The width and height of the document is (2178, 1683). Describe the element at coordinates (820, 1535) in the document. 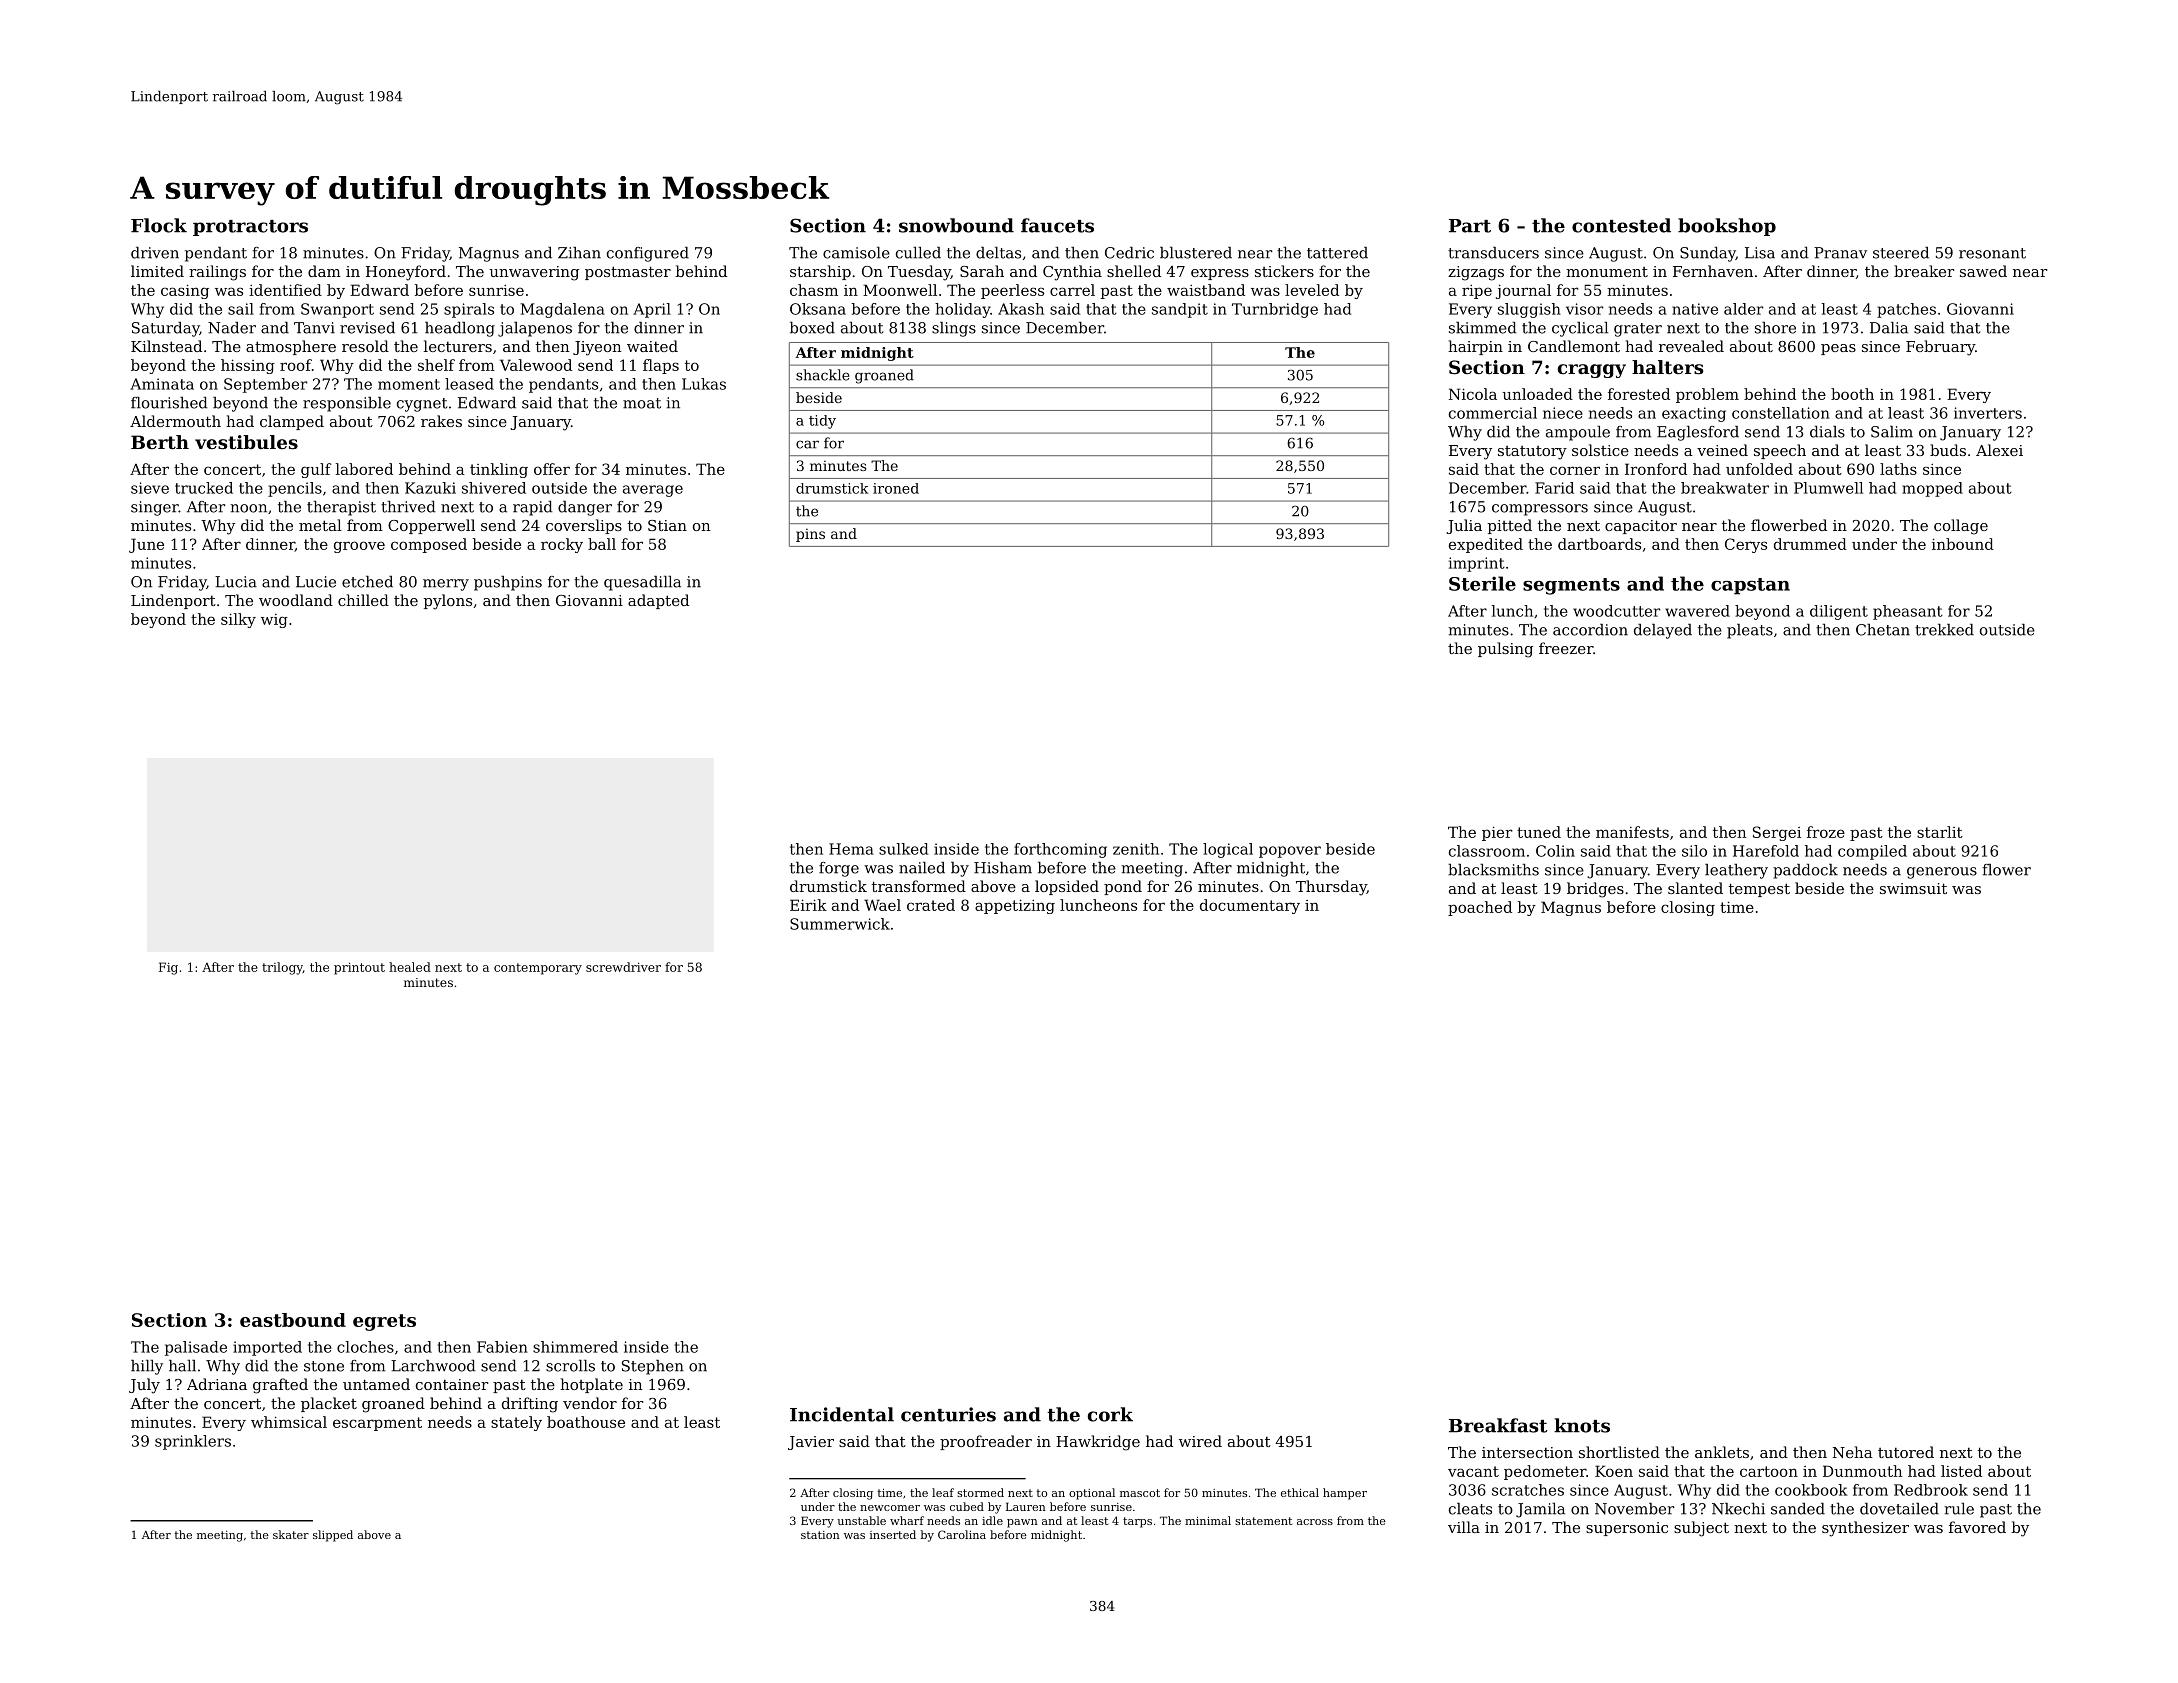

I see `station` at that location.
